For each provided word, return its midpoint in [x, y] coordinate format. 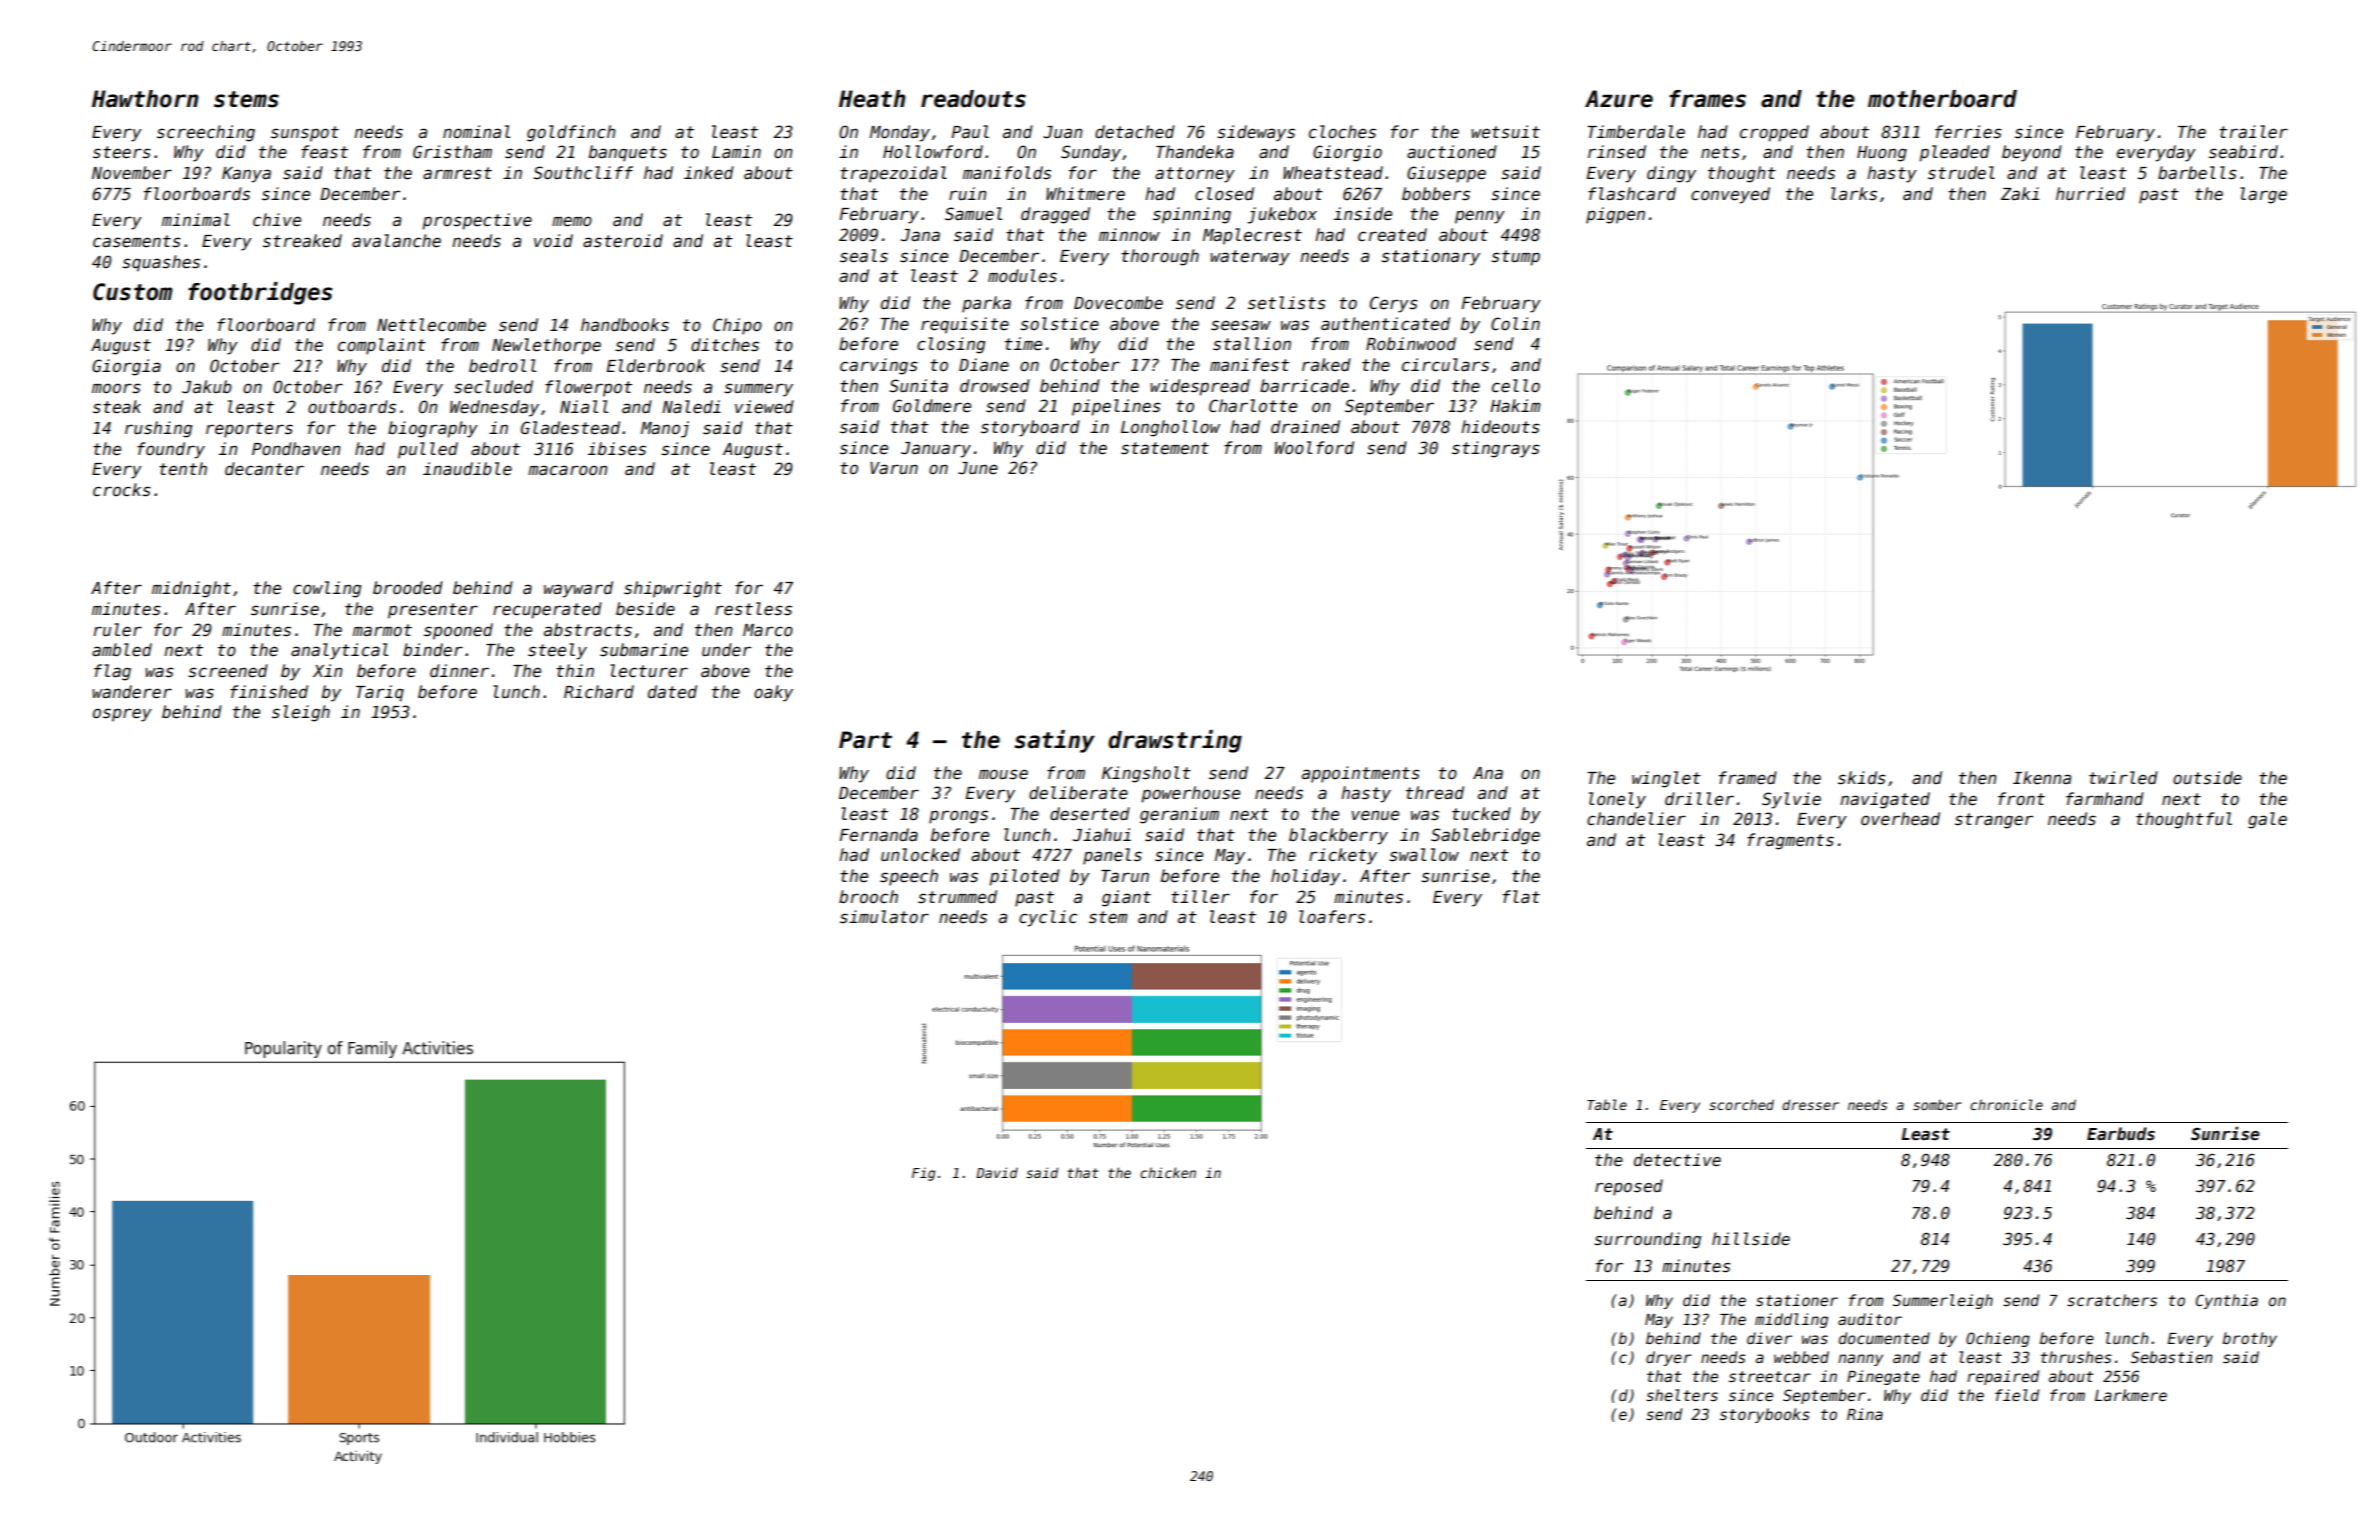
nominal [476, 132]
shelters [1682, 1395]
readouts [973, 99]
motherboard [1942, 99]
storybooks [1765, 1415]
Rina [1865, 1414]
